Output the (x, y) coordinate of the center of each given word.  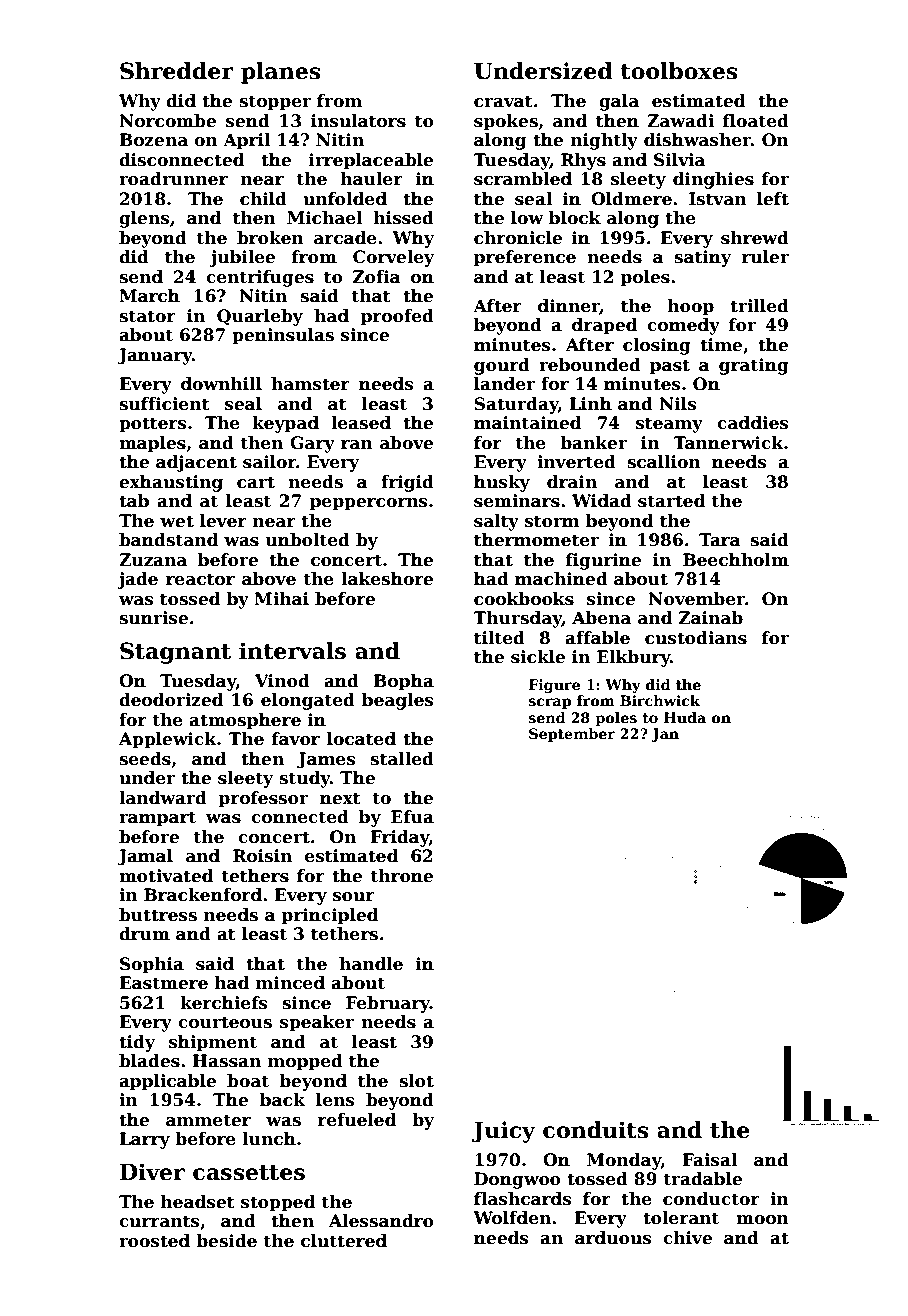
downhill (221, 384)
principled (329, 916)
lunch (269, 1139)
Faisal (709, 1160)
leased (361, 423)
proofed (397, 317)
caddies (753, 423)
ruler (765, 257)
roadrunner (173, 179)
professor (263, 799)
